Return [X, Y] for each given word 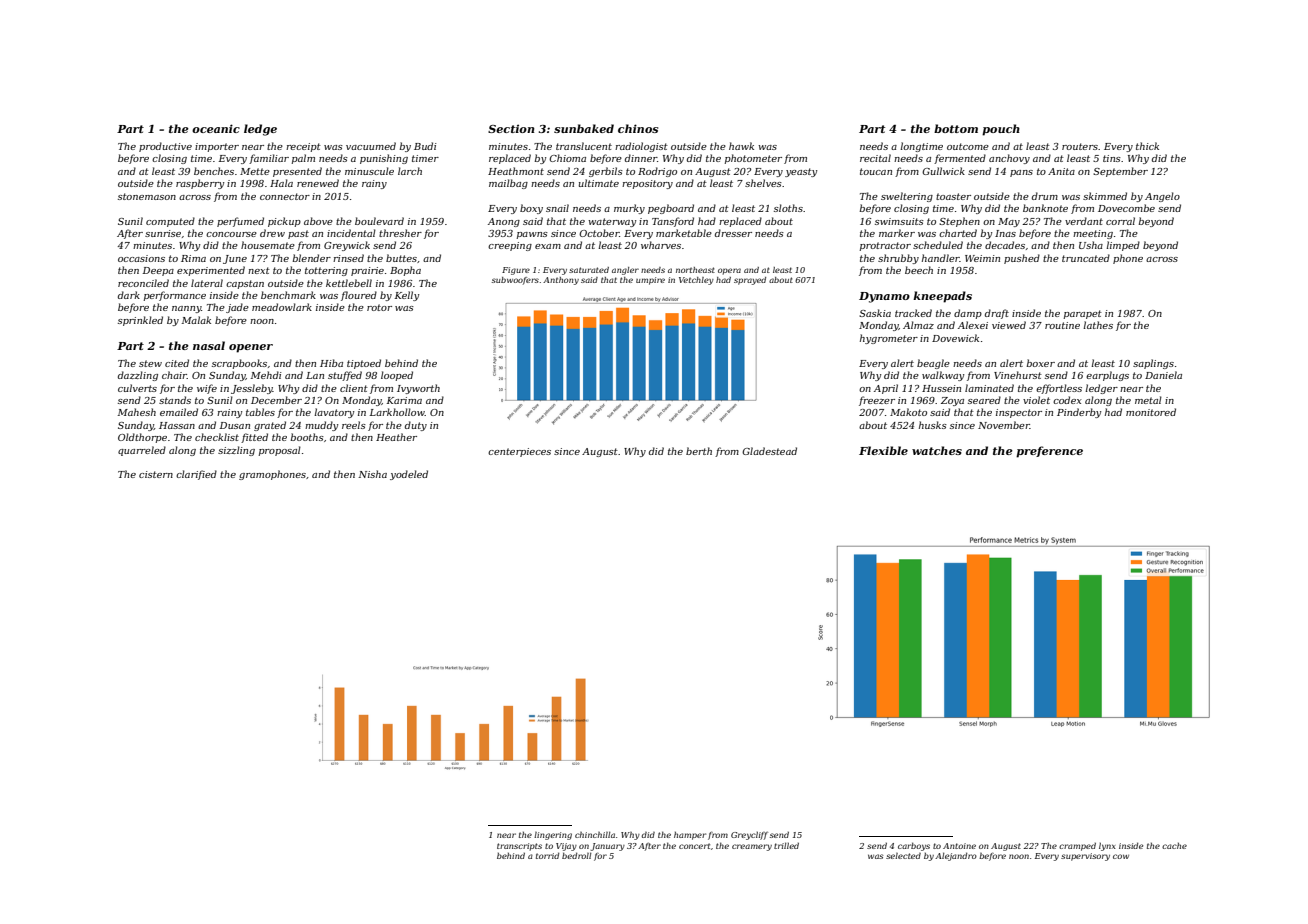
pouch [1001, 130]
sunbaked [584, 128]
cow [1121, 856]
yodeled [409, 475]
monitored [1151, 412]
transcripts [519, 847]
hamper [690, 835]
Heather [396, 437]
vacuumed [371, 146]
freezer [877, 401]
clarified [196, 475]
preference [1049, 452]
